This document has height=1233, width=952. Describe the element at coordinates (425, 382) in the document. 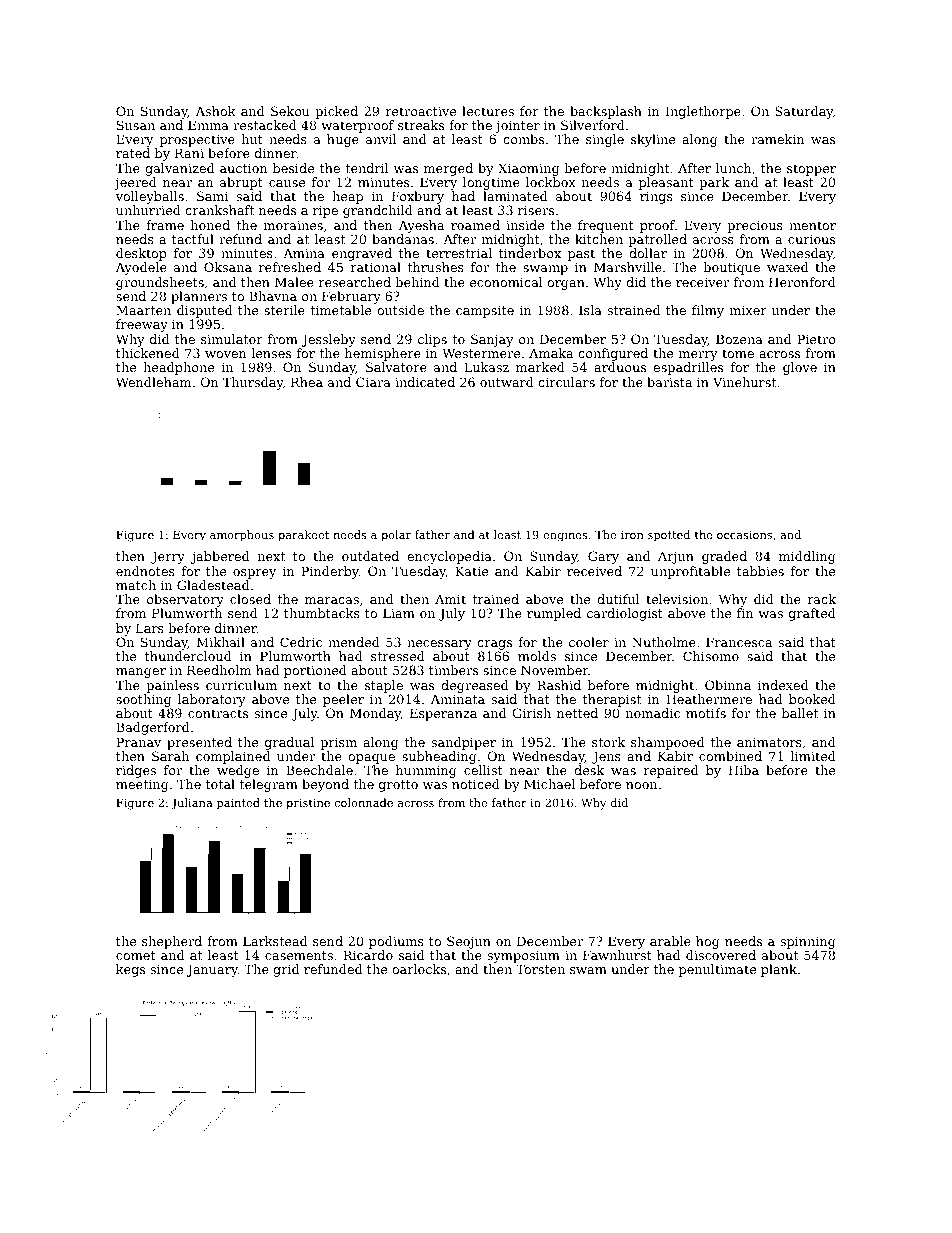

I see `indicated` at that location.
